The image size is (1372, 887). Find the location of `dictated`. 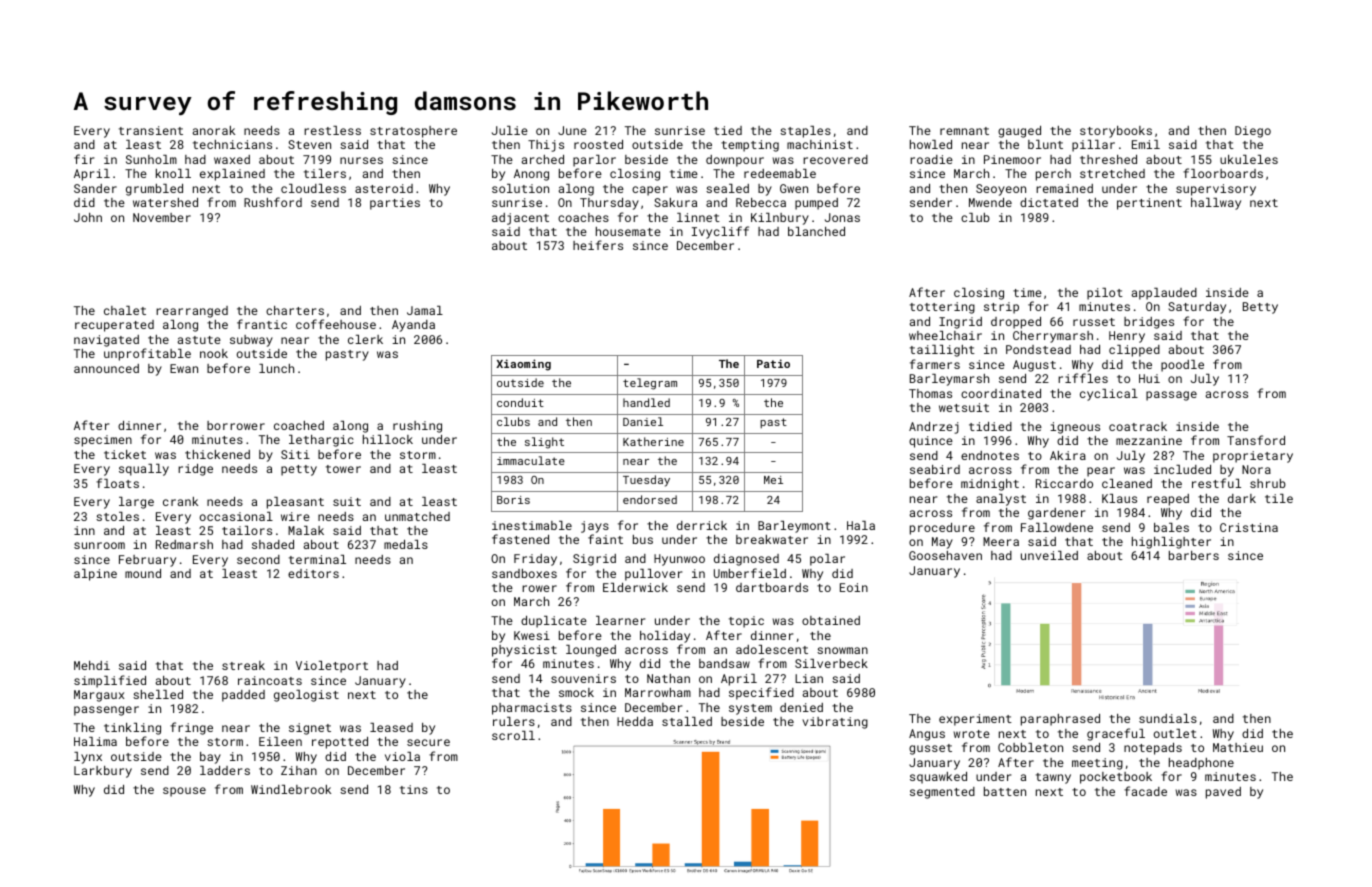

dictated is located at coordinates (1049, 202).
